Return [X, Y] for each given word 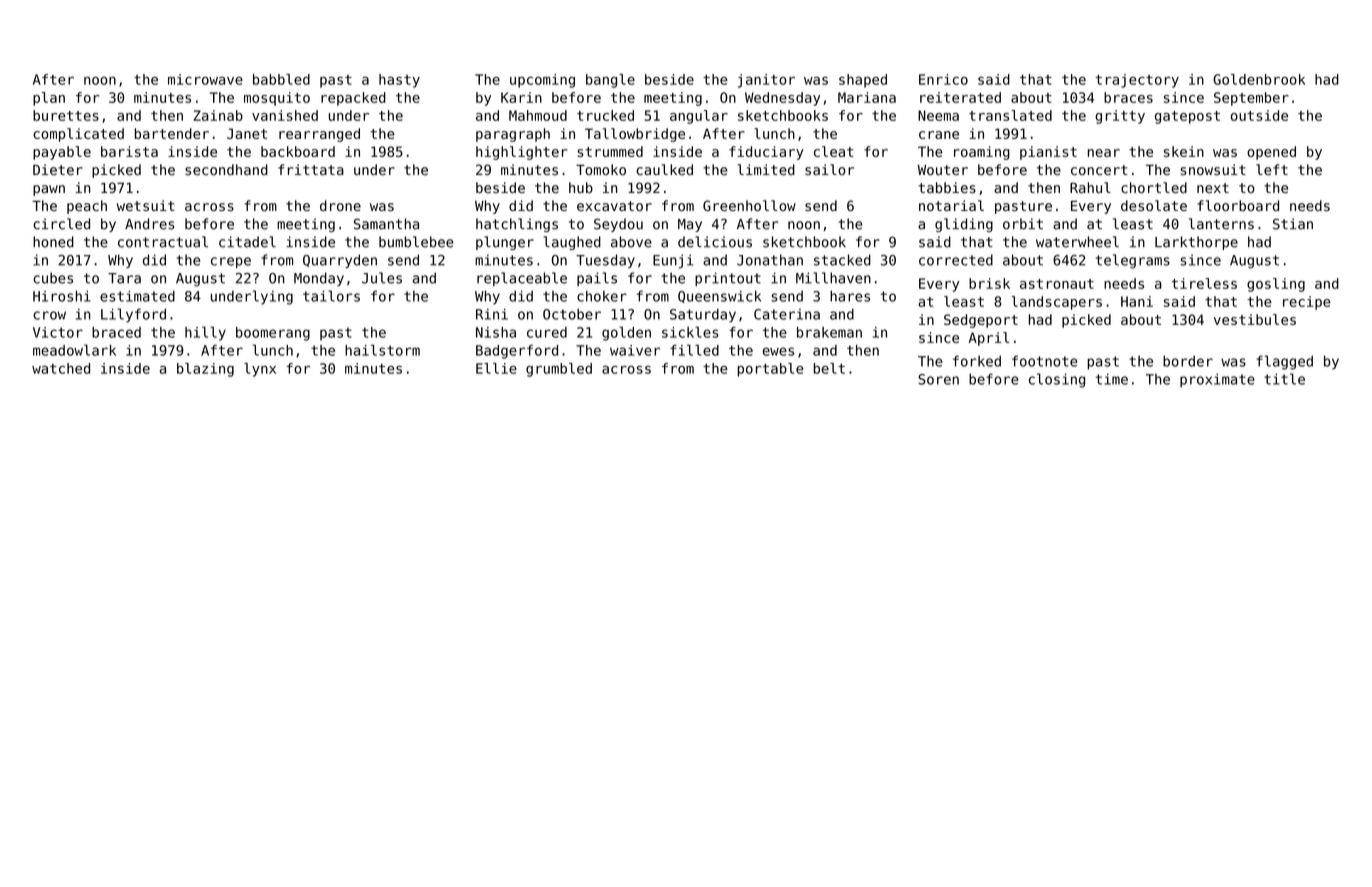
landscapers [1056, 303]
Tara [124, 278]
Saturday [703, 315]
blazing [205, 370]
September [1251, 99]
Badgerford [517, 352]
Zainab [218, 115]
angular [699, 117]
